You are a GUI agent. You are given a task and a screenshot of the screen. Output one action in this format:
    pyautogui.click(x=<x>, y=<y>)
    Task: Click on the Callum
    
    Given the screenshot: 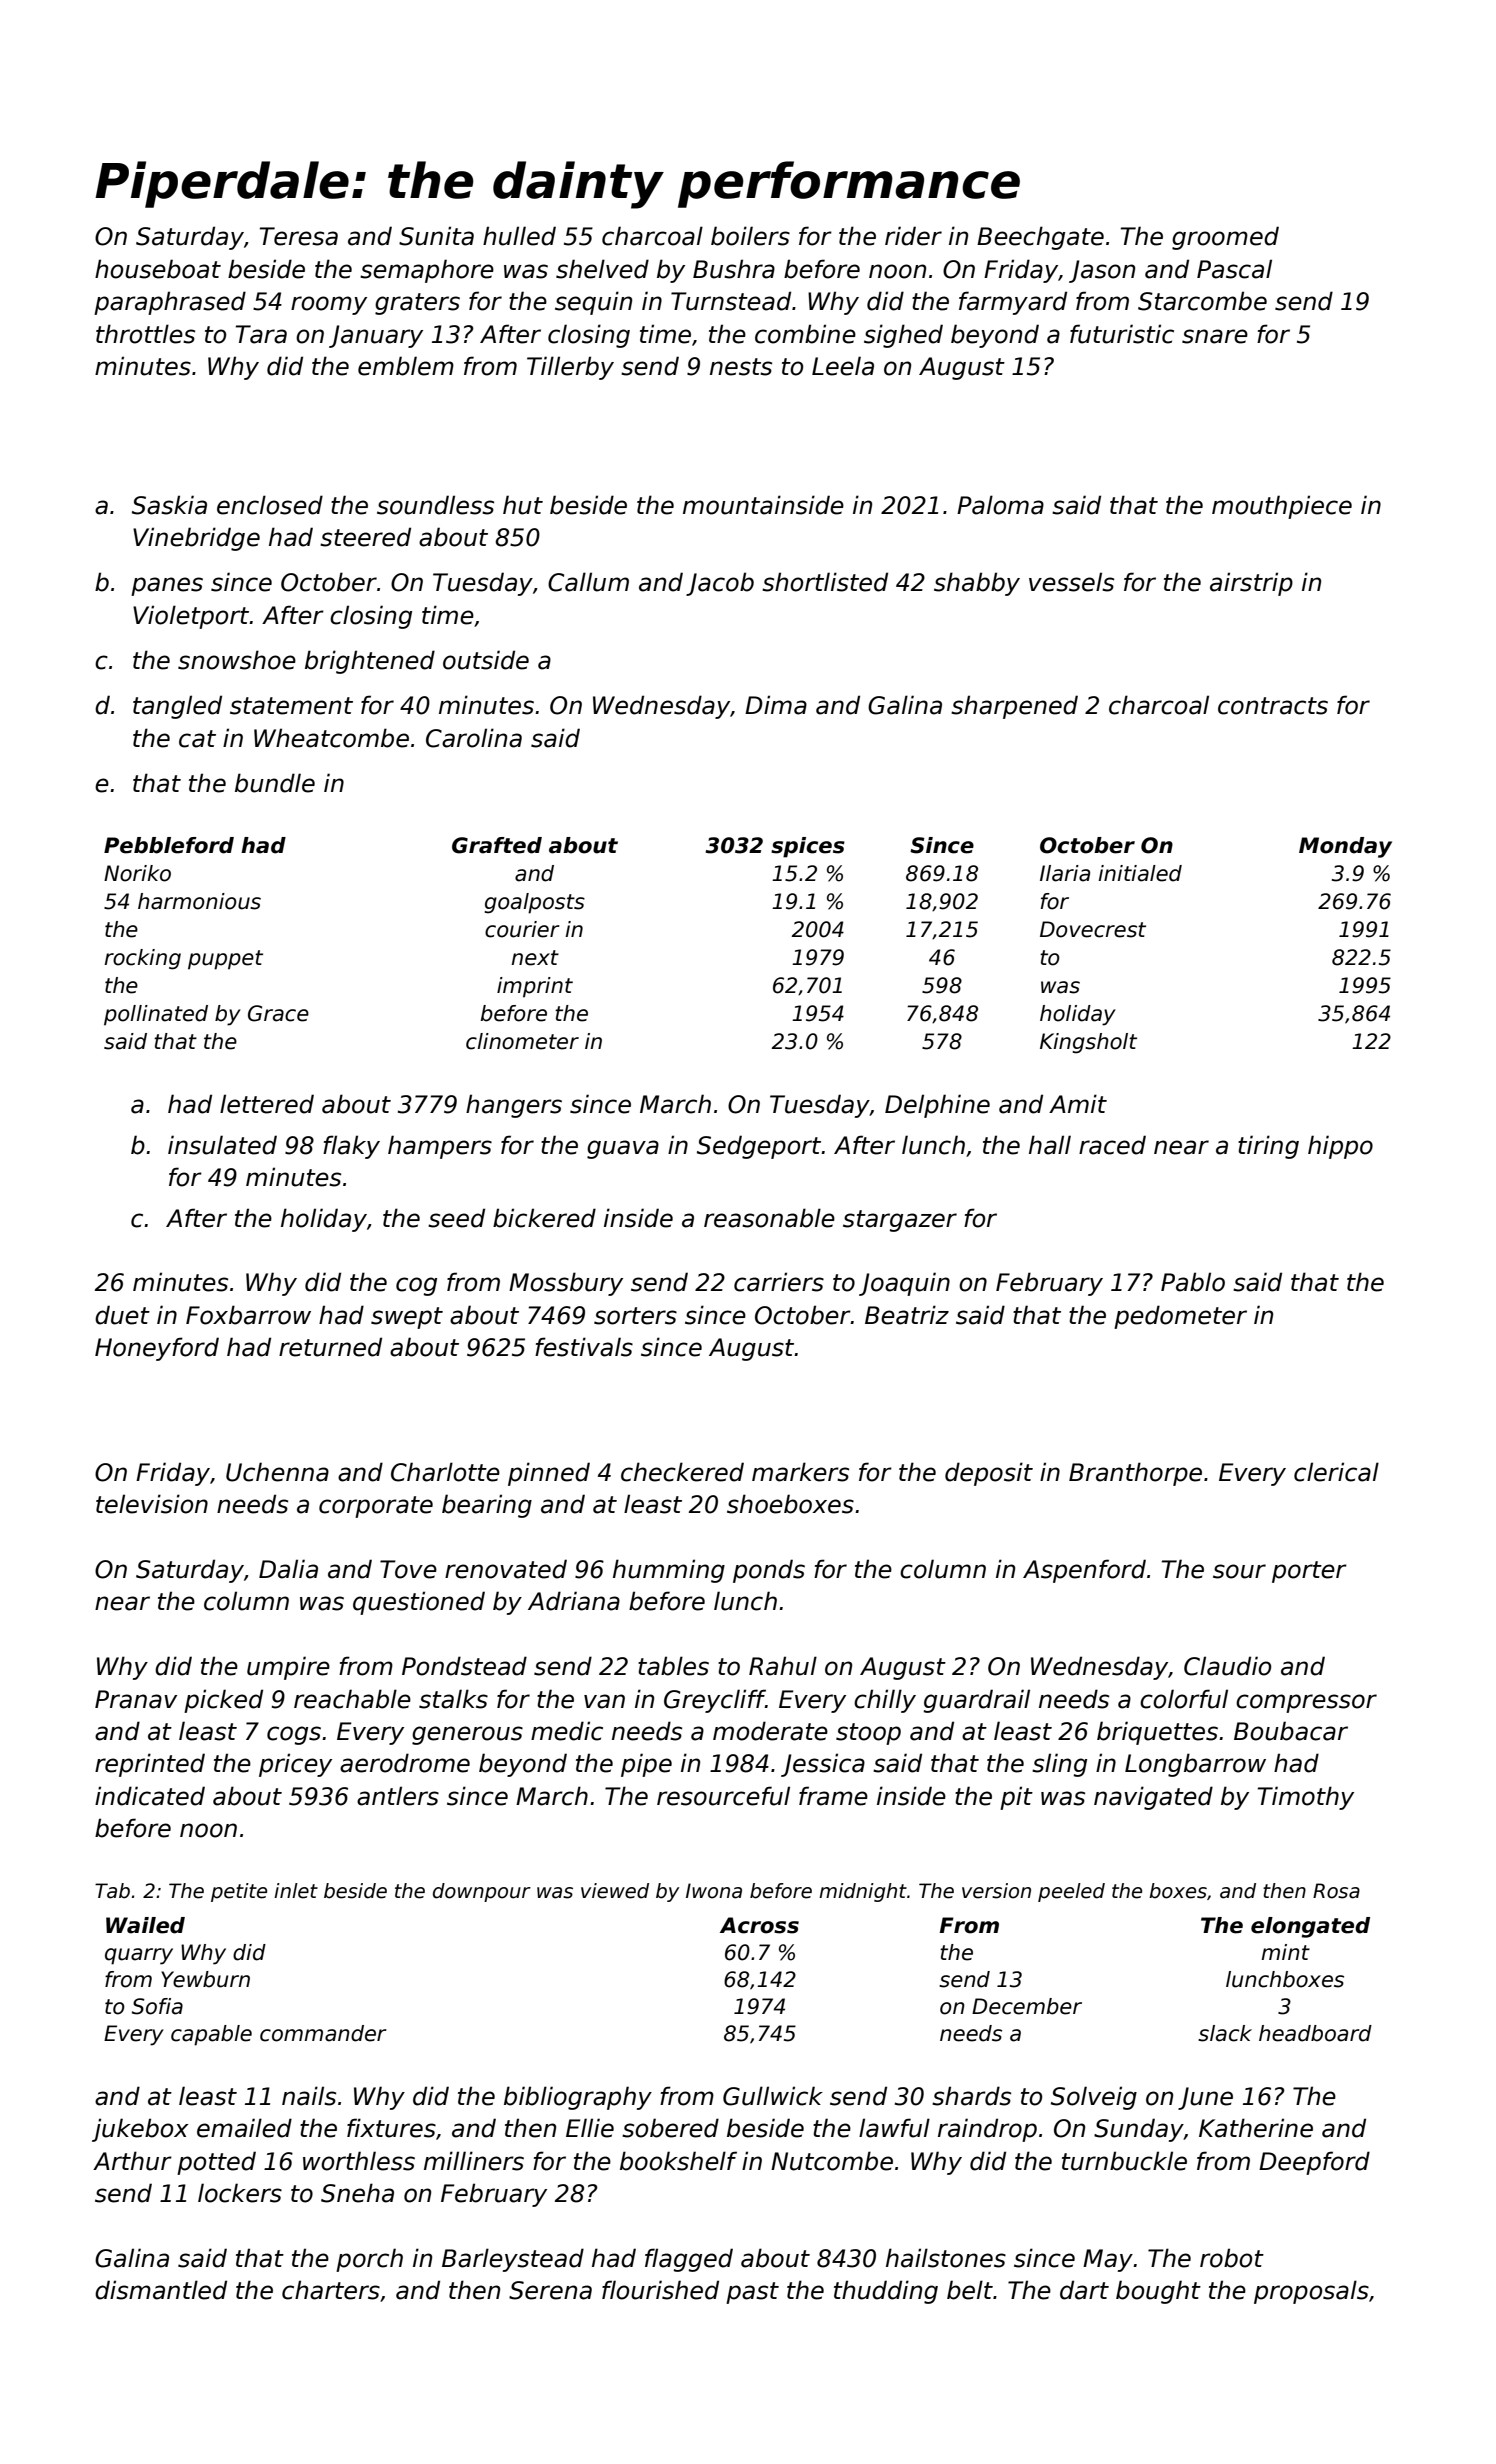 What is the action you would take?
    pyautogui.click(x=588, y=582)
